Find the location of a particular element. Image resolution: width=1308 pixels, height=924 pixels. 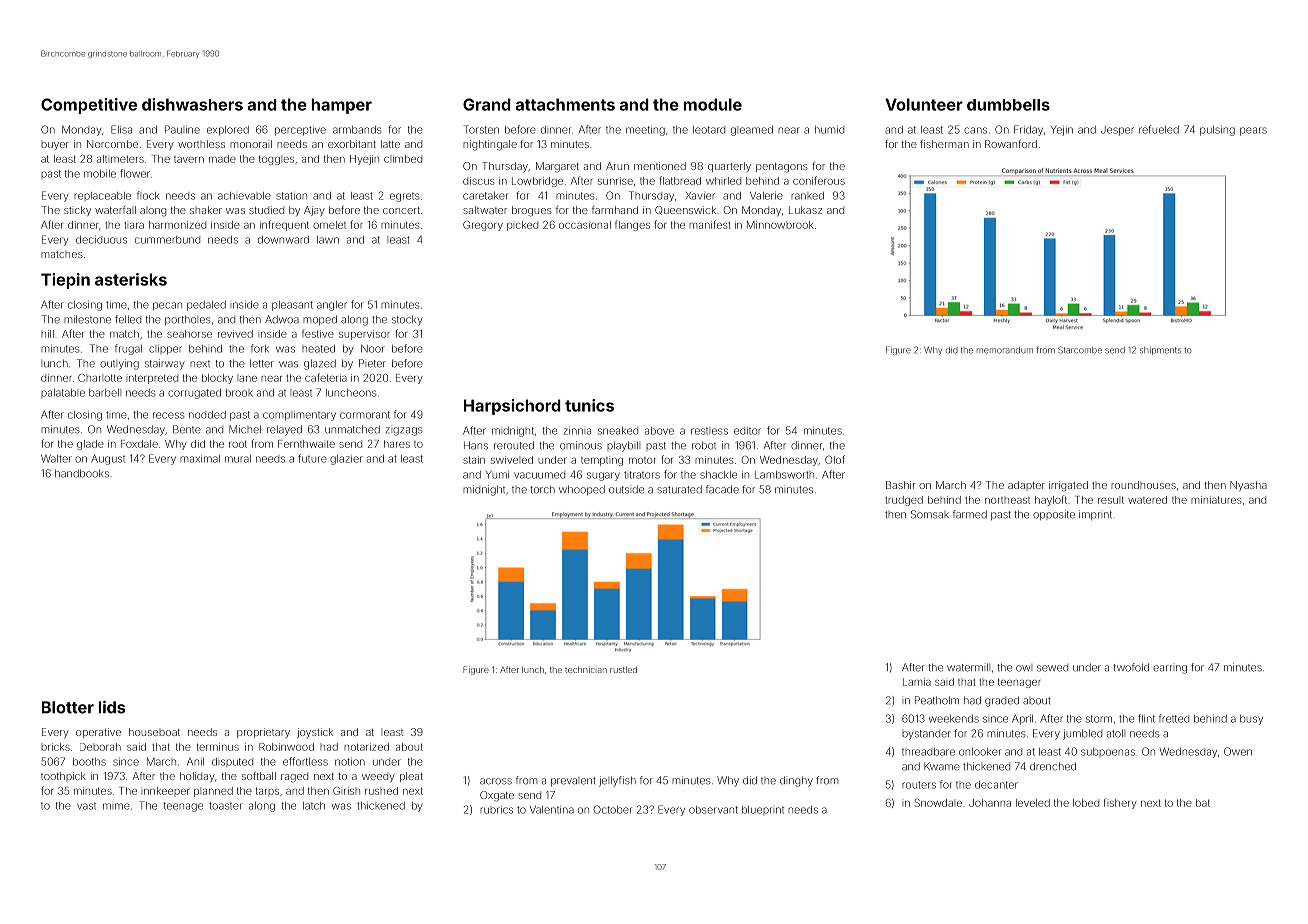

Rowanford is located at coordinates (1011, 144).
